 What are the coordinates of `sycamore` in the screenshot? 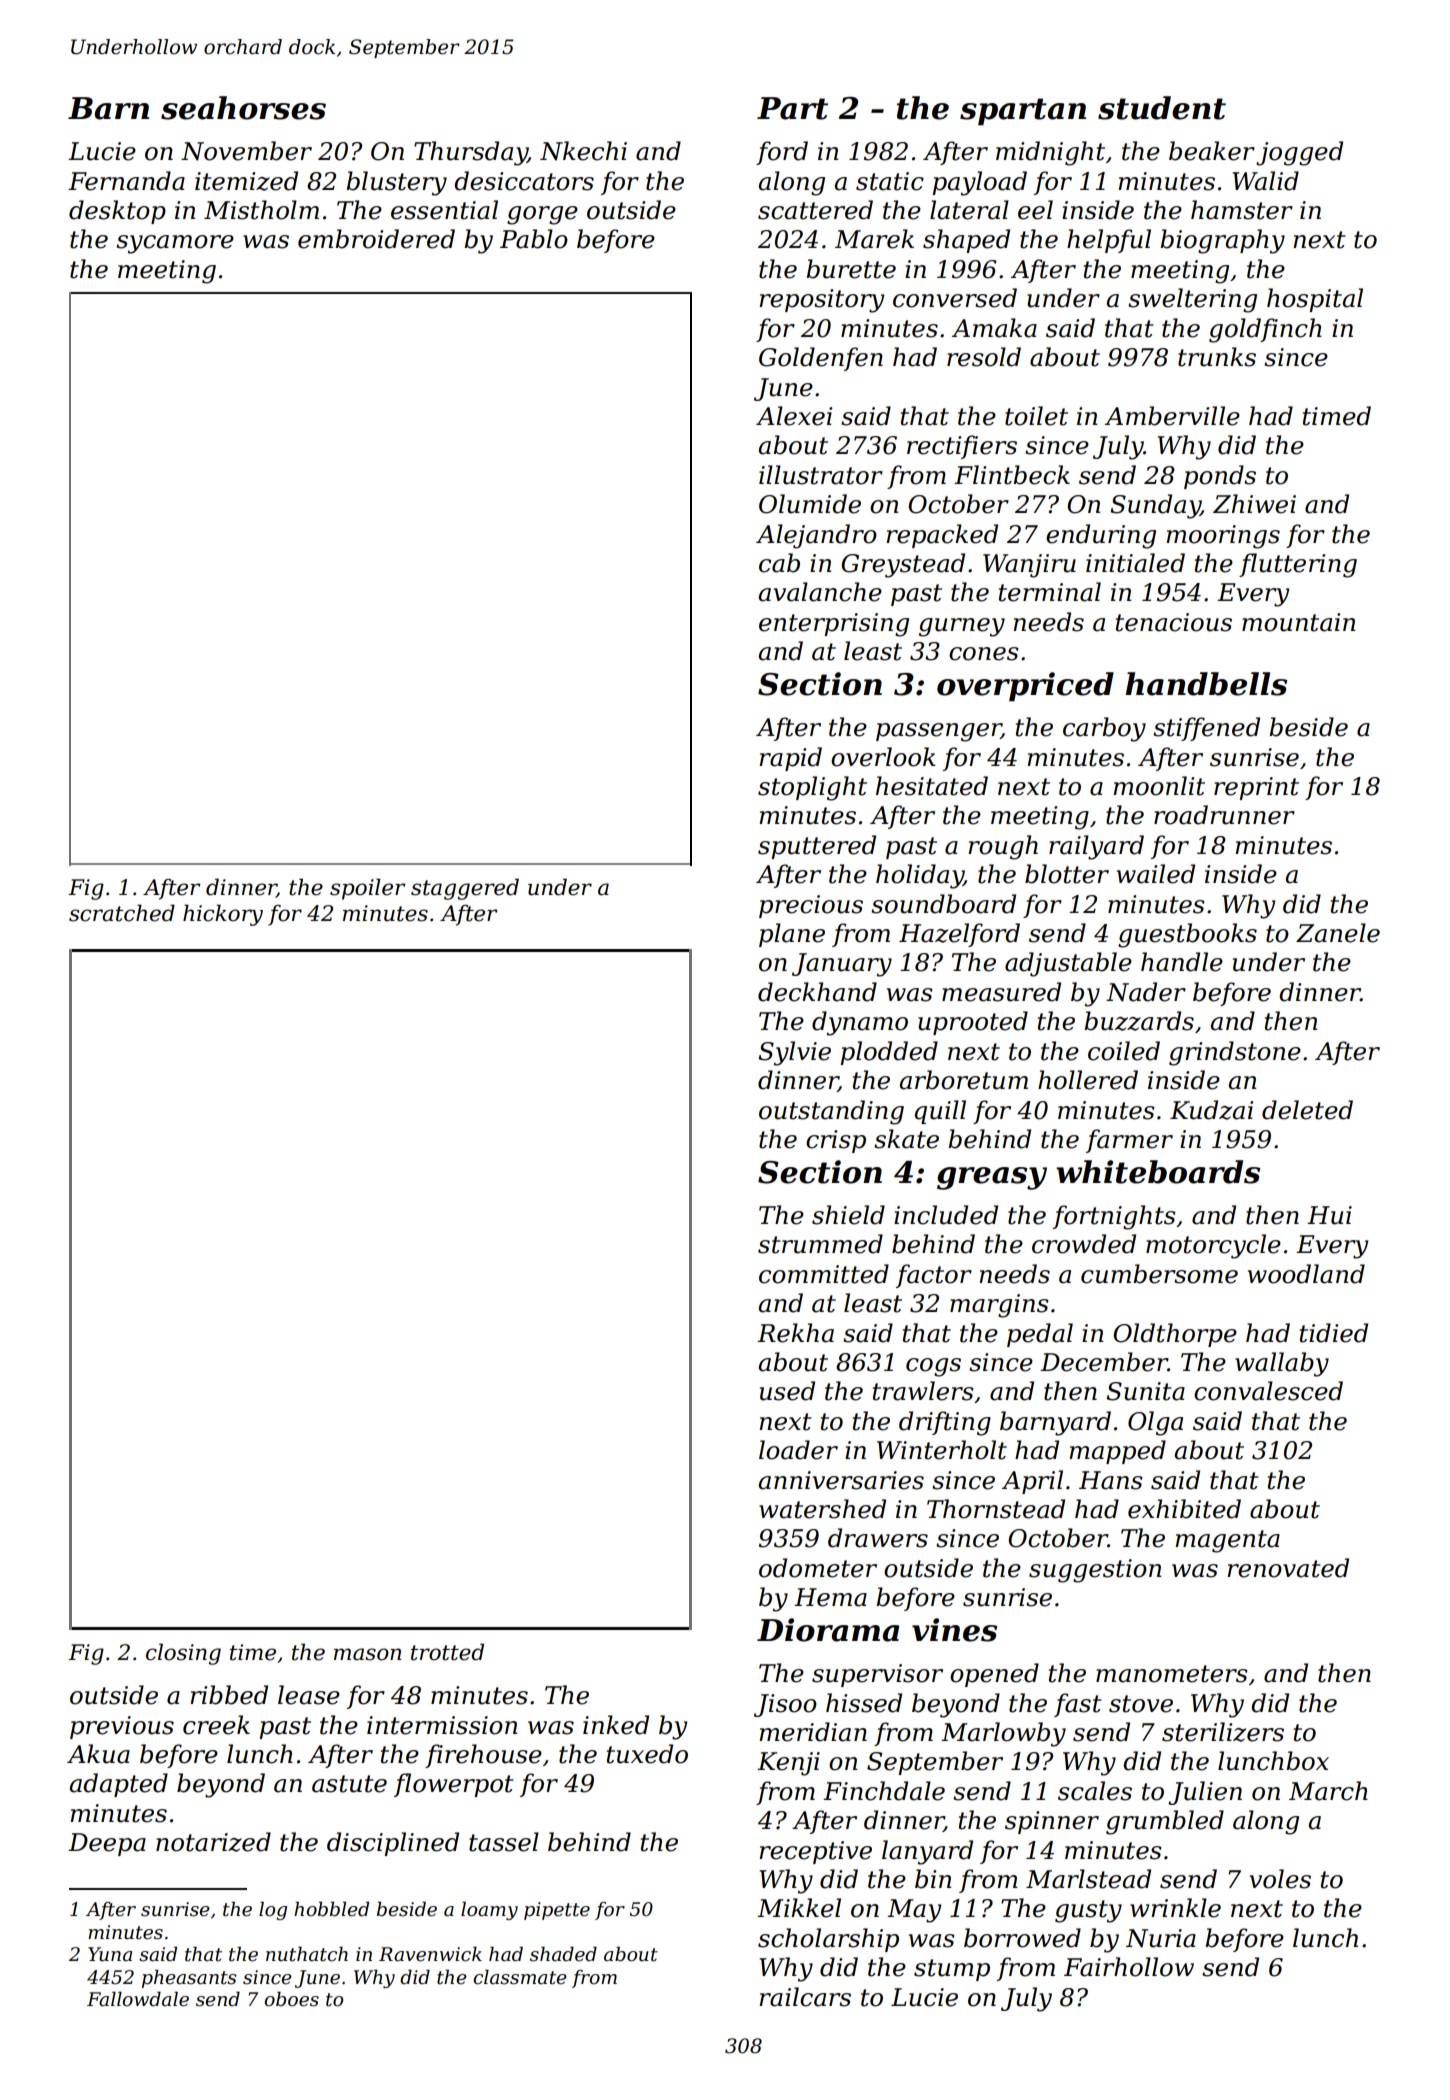 It's located at (175, 244).
